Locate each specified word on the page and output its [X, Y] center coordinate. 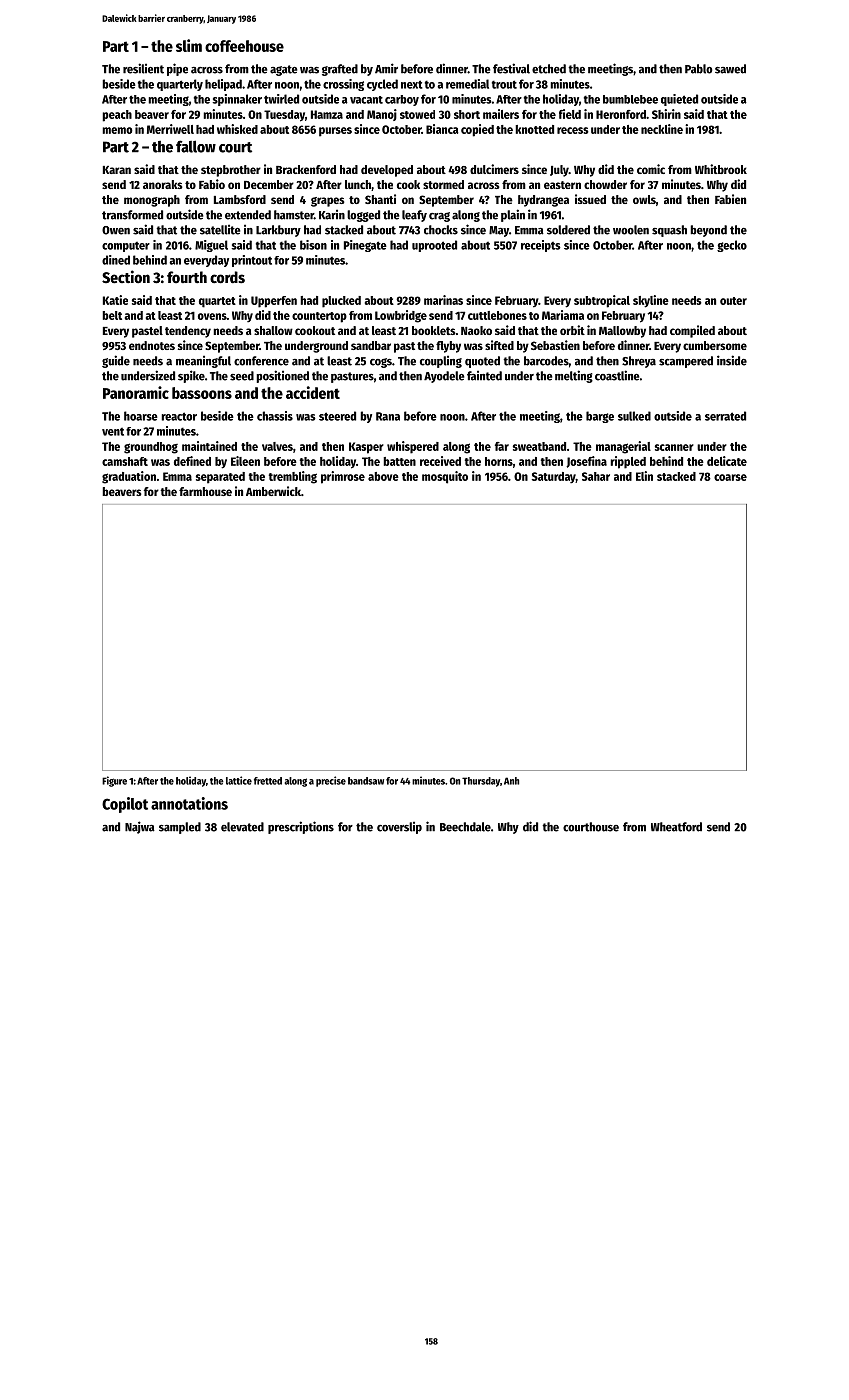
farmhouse [205, 491]
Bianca [442, 129]
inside [732, 360]
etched [549, 69]
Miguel [211, 246]
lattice [239, 780]
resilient [143, 68]
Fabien [730, 199]
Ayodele [444, 377]
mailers [501, 114]
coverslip [399, 827]
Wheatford [676, 827]
